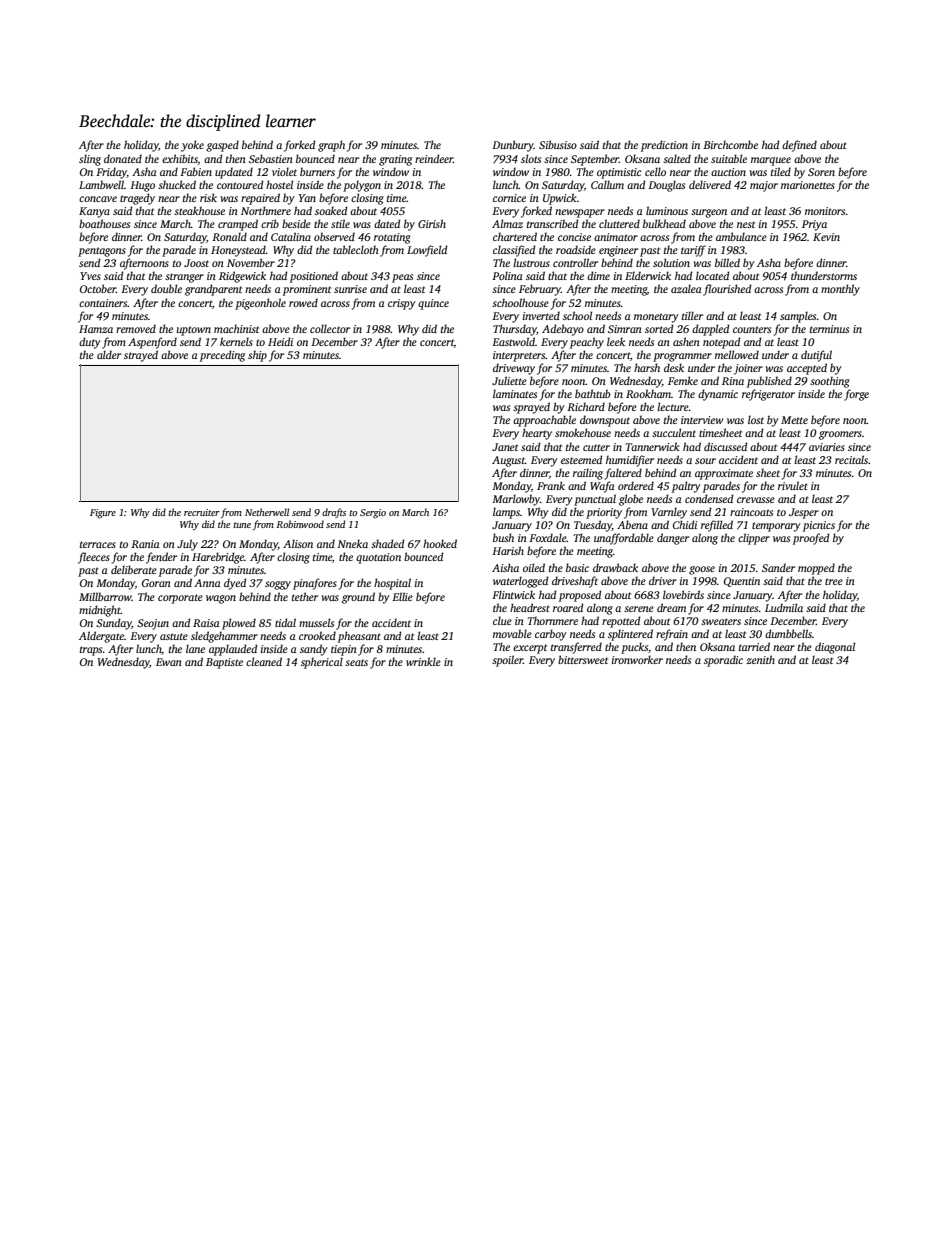 Image resolution: width=952 pixels, height=1233 pixels. I want to click on February, so click(540, 290).
